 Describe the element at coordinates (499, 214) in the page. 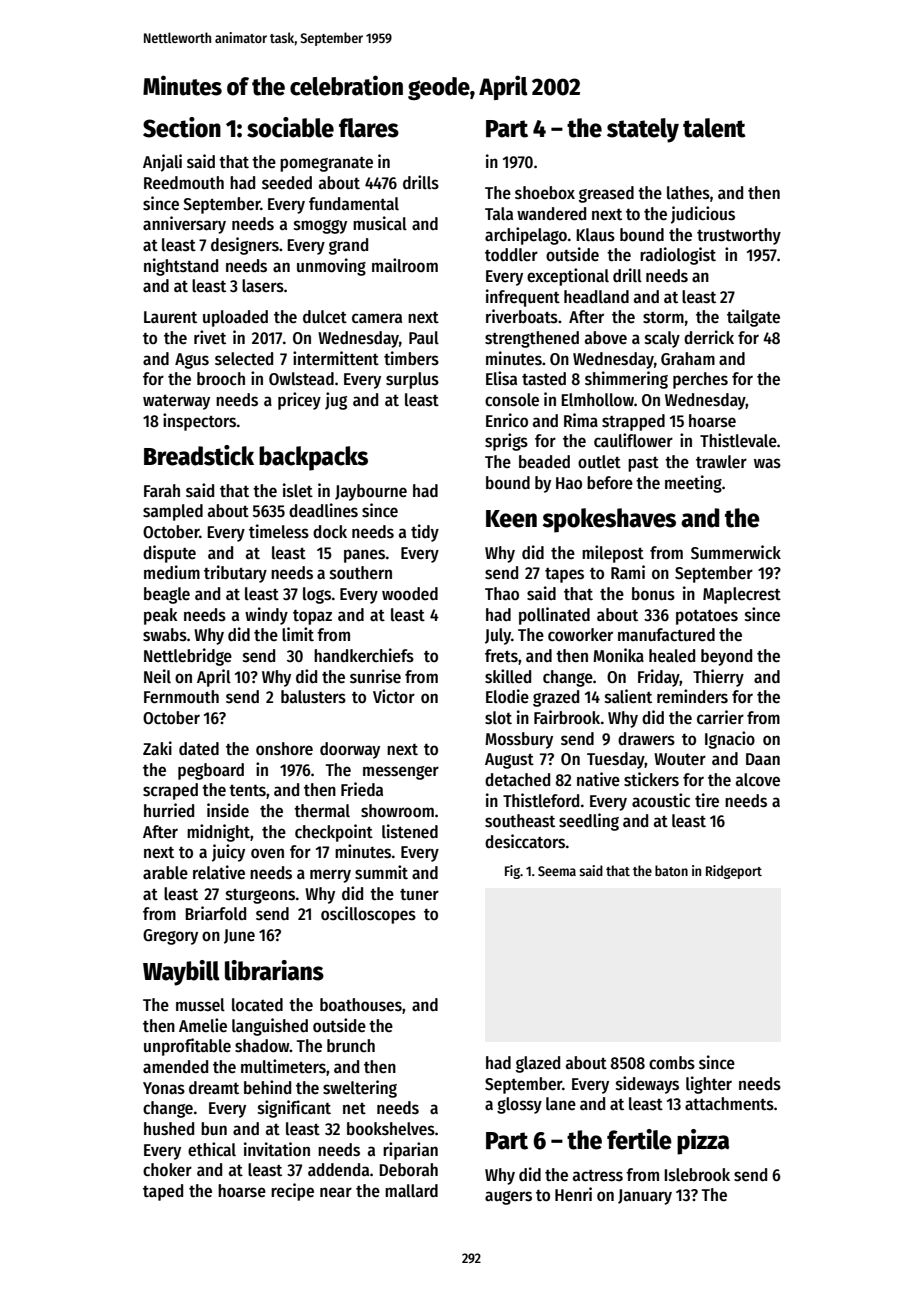

I see `Tala` at that location.
